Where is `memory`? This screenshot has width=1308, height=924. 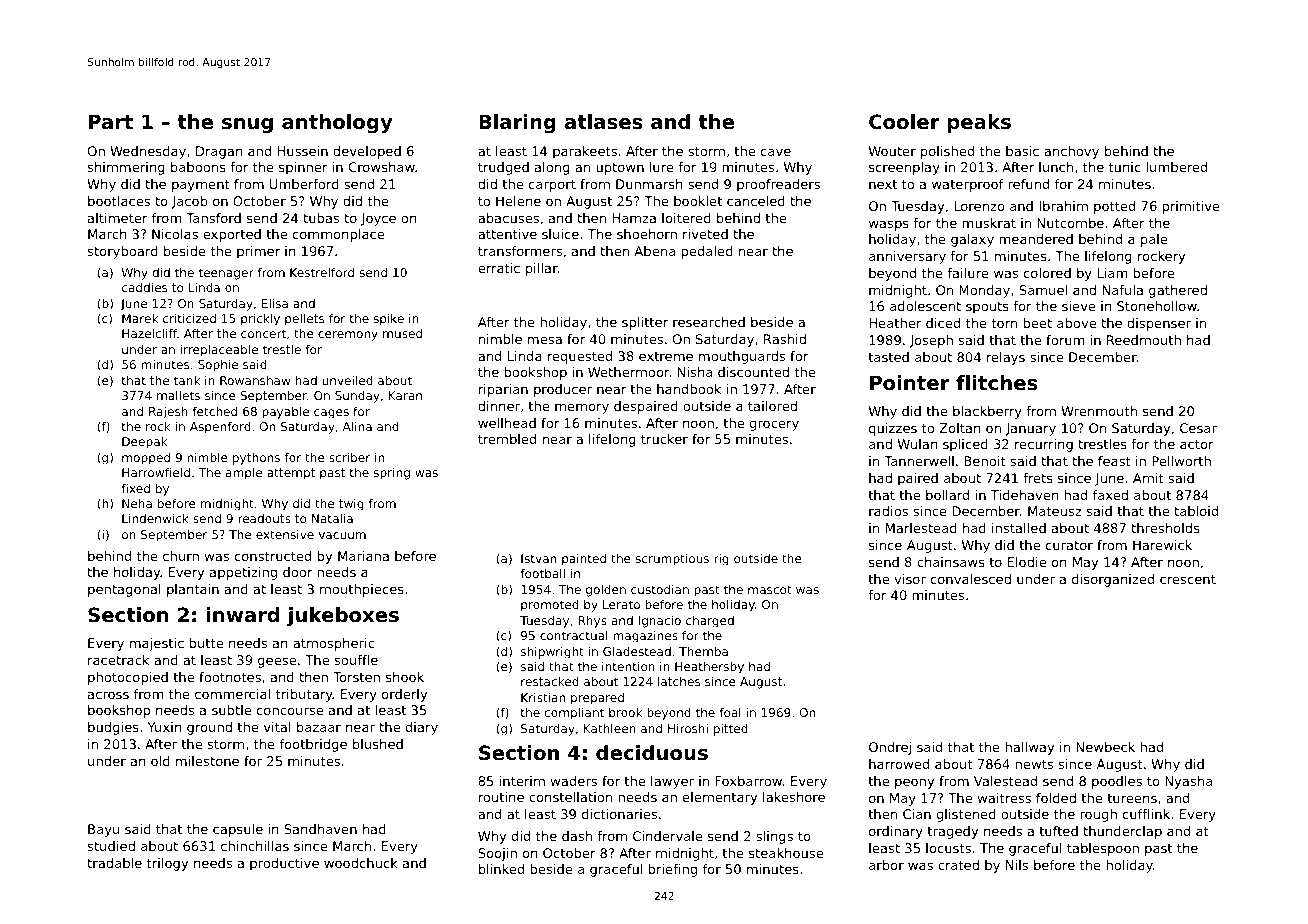
memory is located at coordinates (582, 408).
